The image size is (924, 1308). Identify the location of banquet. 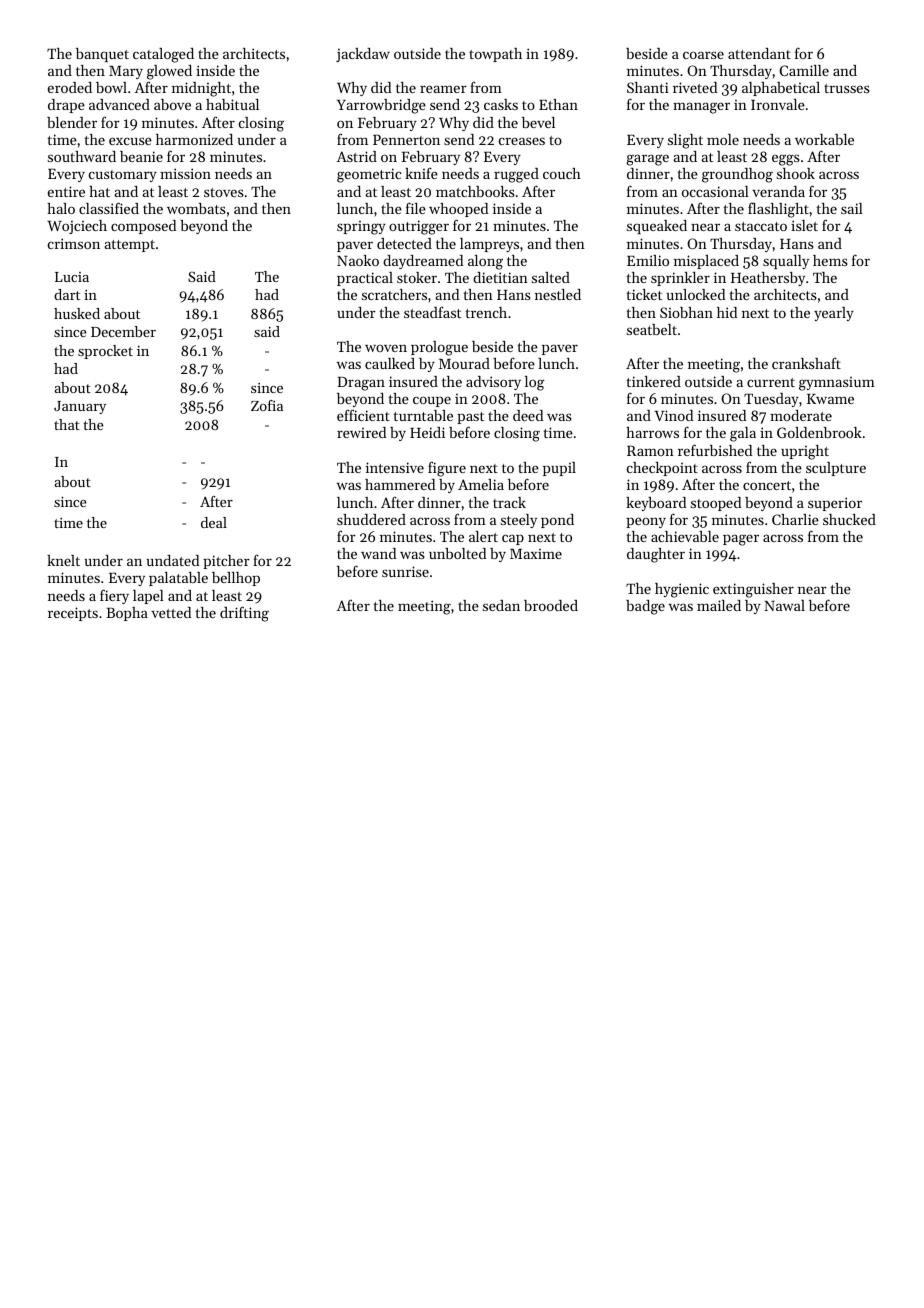
(102, 55).
